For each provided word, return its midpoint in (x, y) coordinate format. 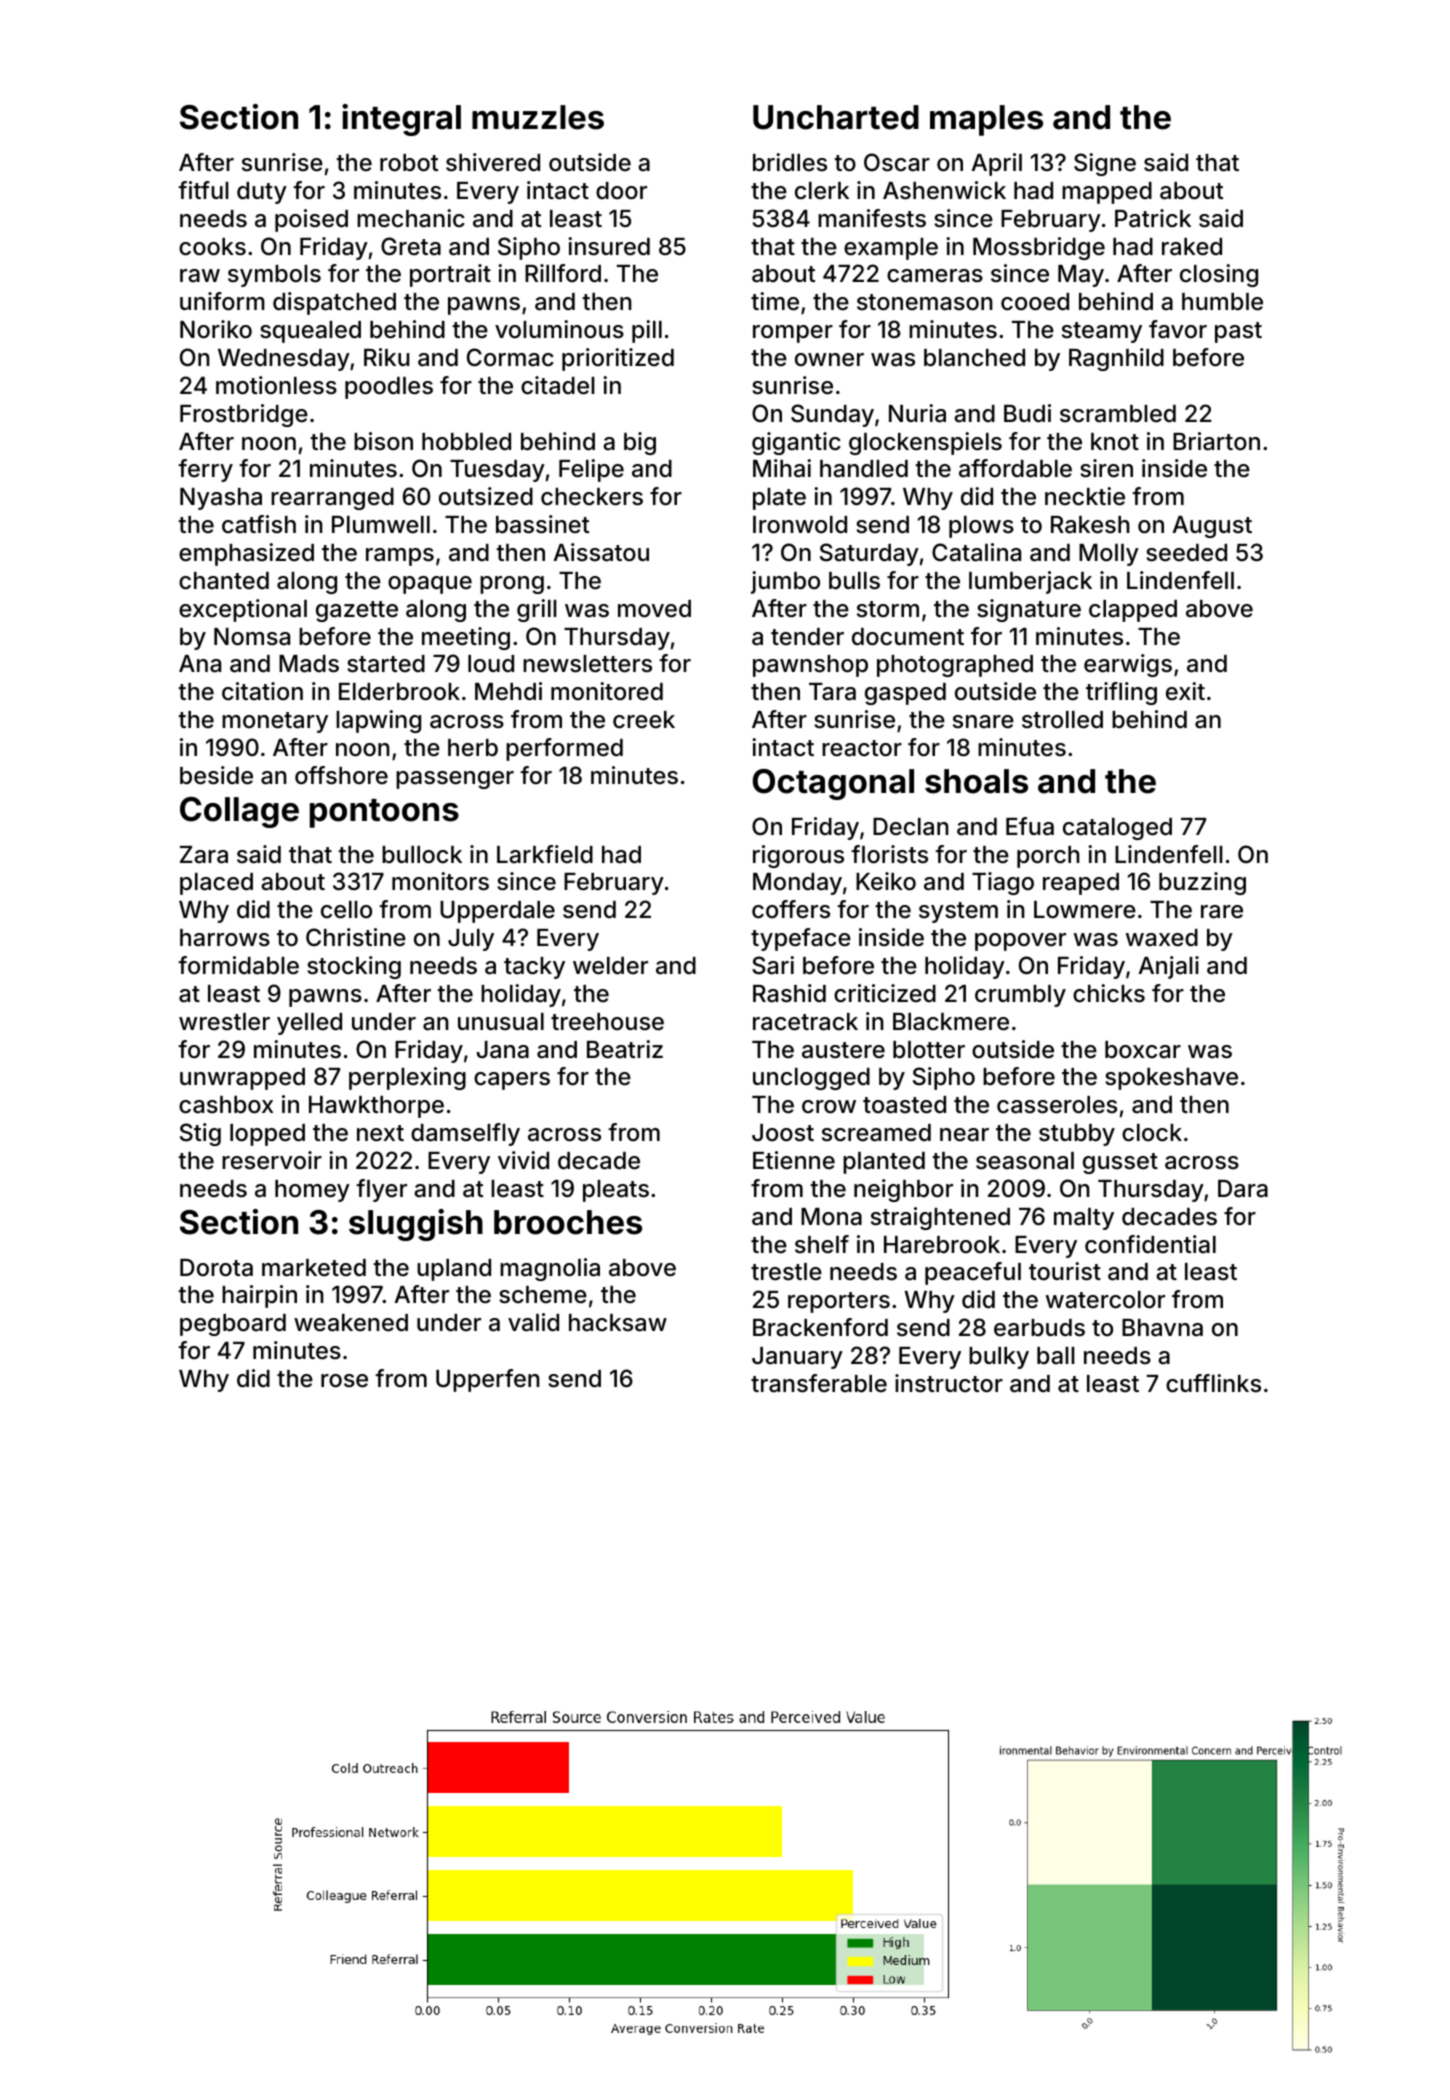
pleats (616, 1191)
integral (401, 120)
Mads (309, 664)
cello (346, 910)
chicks (1109, 993)
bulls (854, 581)
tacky (534, 968)
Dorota (216, 1267)
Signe (1105, 164)
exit (1185, 691)
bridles (790, 162)
